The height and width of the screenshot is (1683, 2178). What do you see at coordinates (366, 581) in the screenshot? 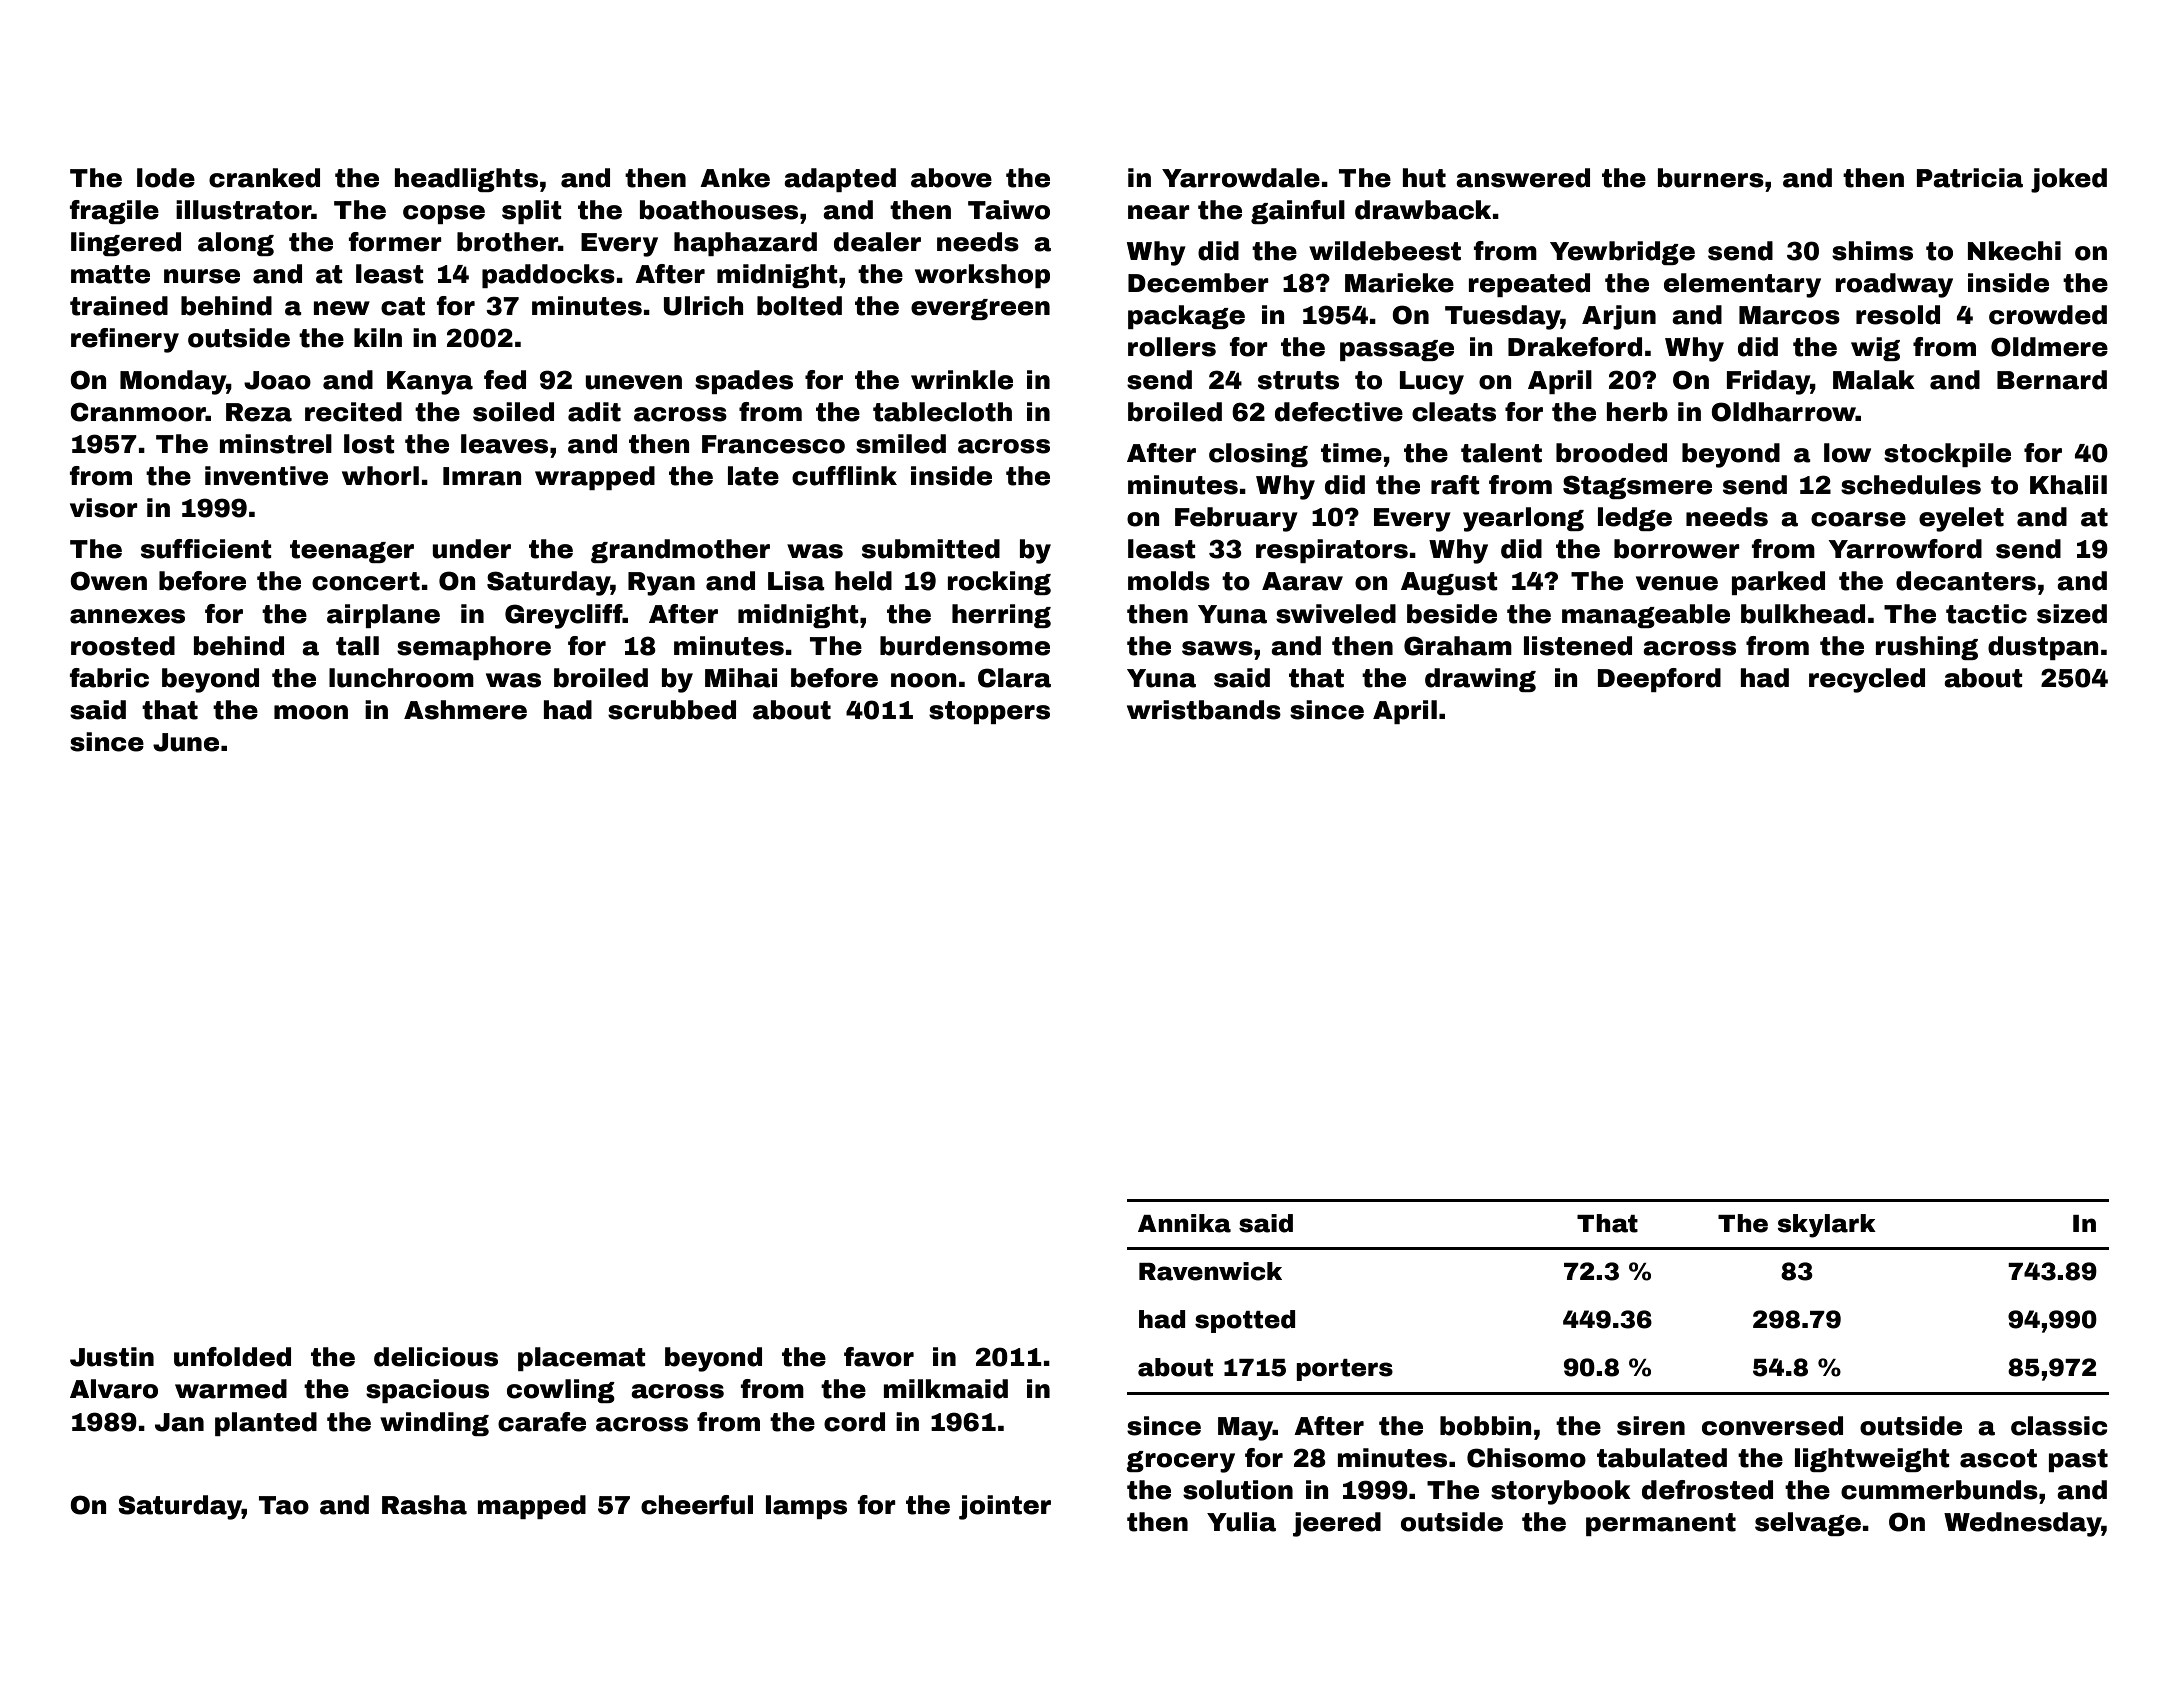
I see `concert` at bounding box center [366, 581].
